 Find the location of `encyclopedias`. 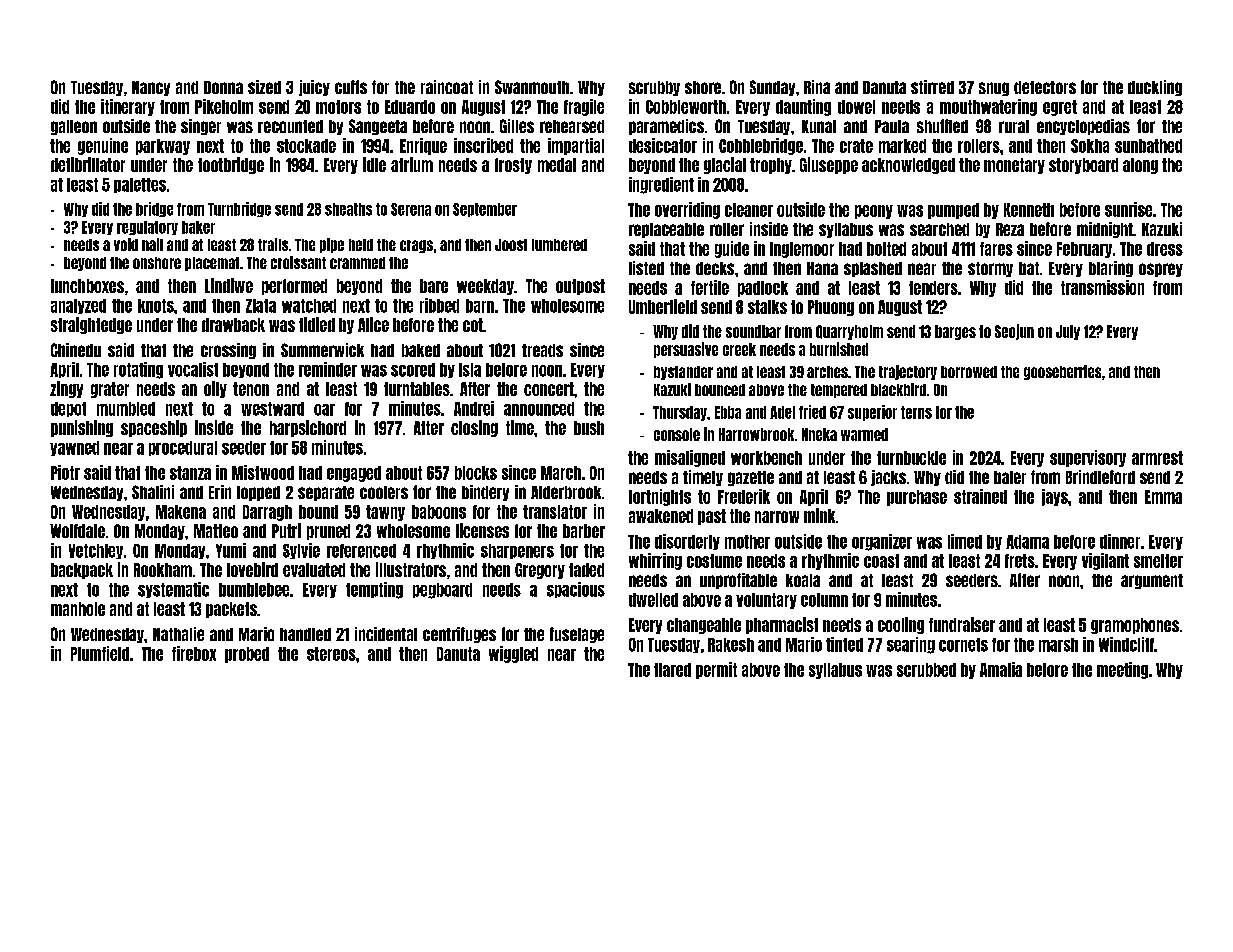

encyclopedias is located at coordinates (1083, 127).
